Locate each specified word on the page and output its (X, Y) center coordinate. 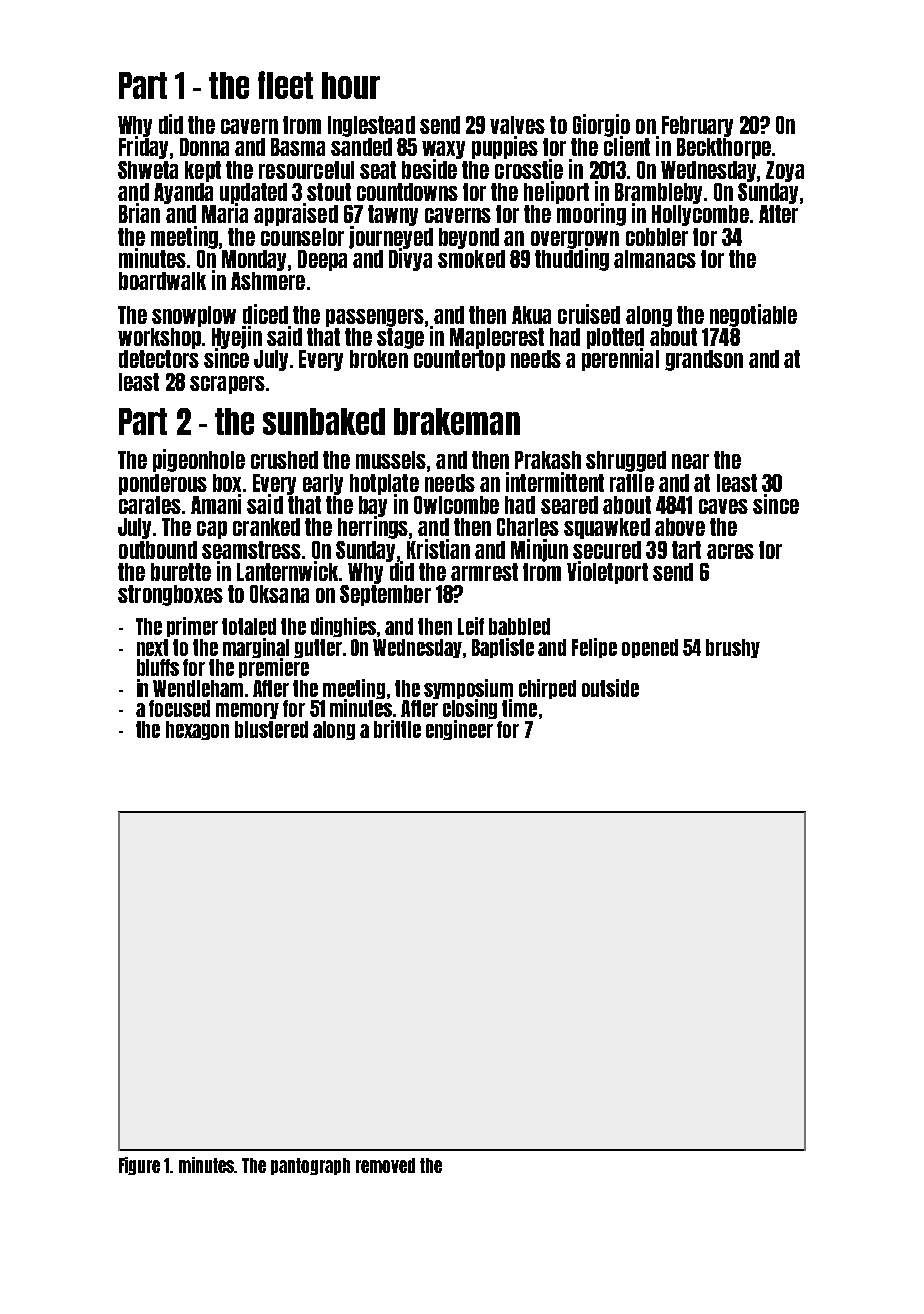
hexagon (197, 730)
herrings (373, 528)
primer (192, 627)
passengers (375, 318)
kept (203, 171)
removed (385, 1165)
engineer (459, 730)
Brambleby (658, 193)
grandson (704, 360)
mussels (391, 460)
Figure (139, 1166)
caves (723, 506)
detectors (159, 359)
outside (610, 688)
